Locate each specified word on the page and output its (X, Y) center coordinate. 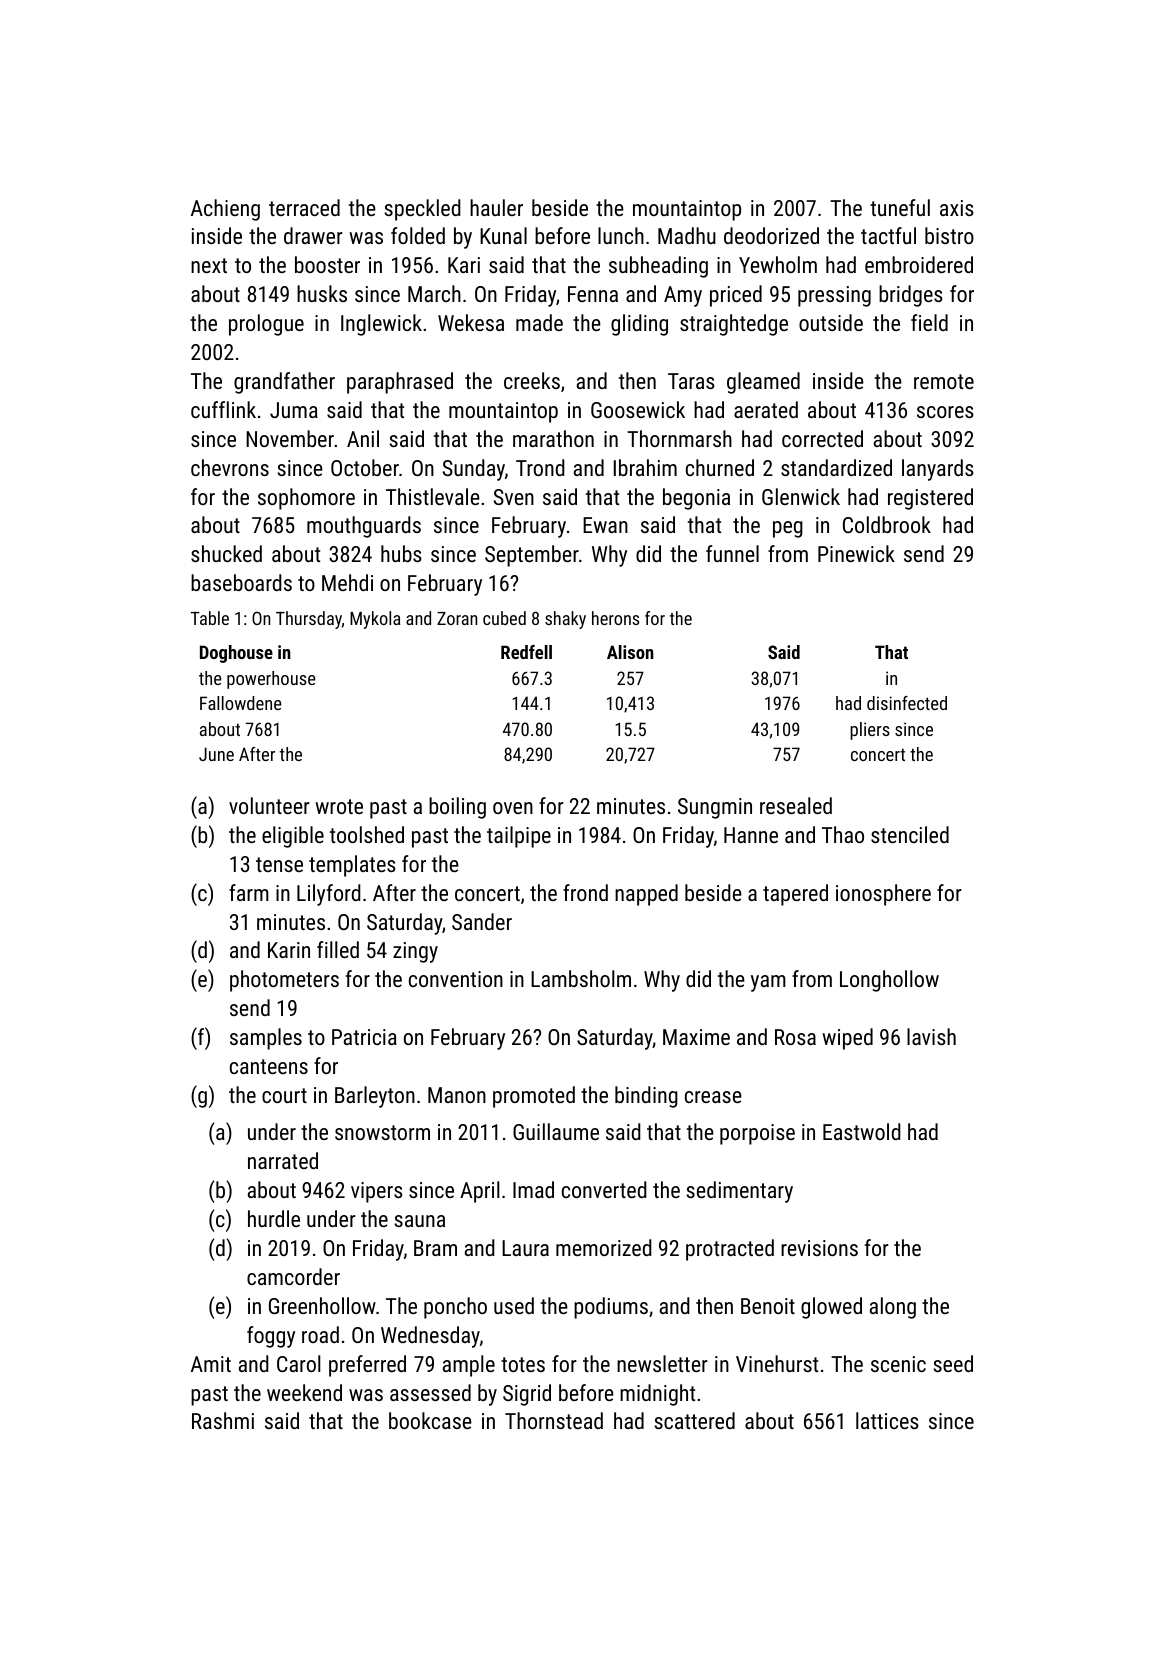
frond (585, 892)
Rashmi (223, 1420)
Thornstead (554, 1420)
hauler (496, 207)
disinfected (907, 703)
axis (957, 208)
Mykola (375, 620)
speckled (422, 210)
